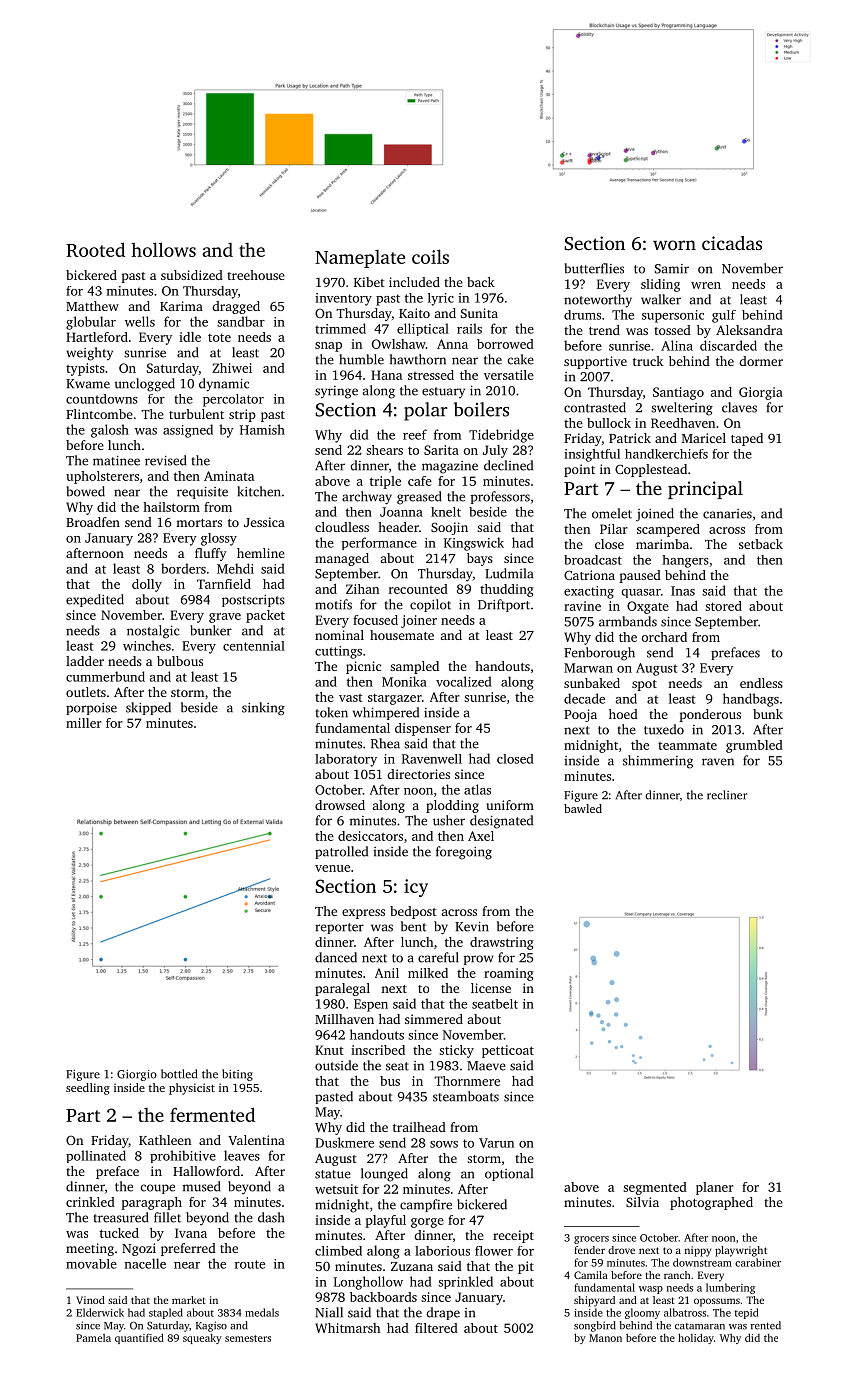 The width and height of the screenshot is (849, 1400). I want to click on pollinated, so click(96, 1156).
